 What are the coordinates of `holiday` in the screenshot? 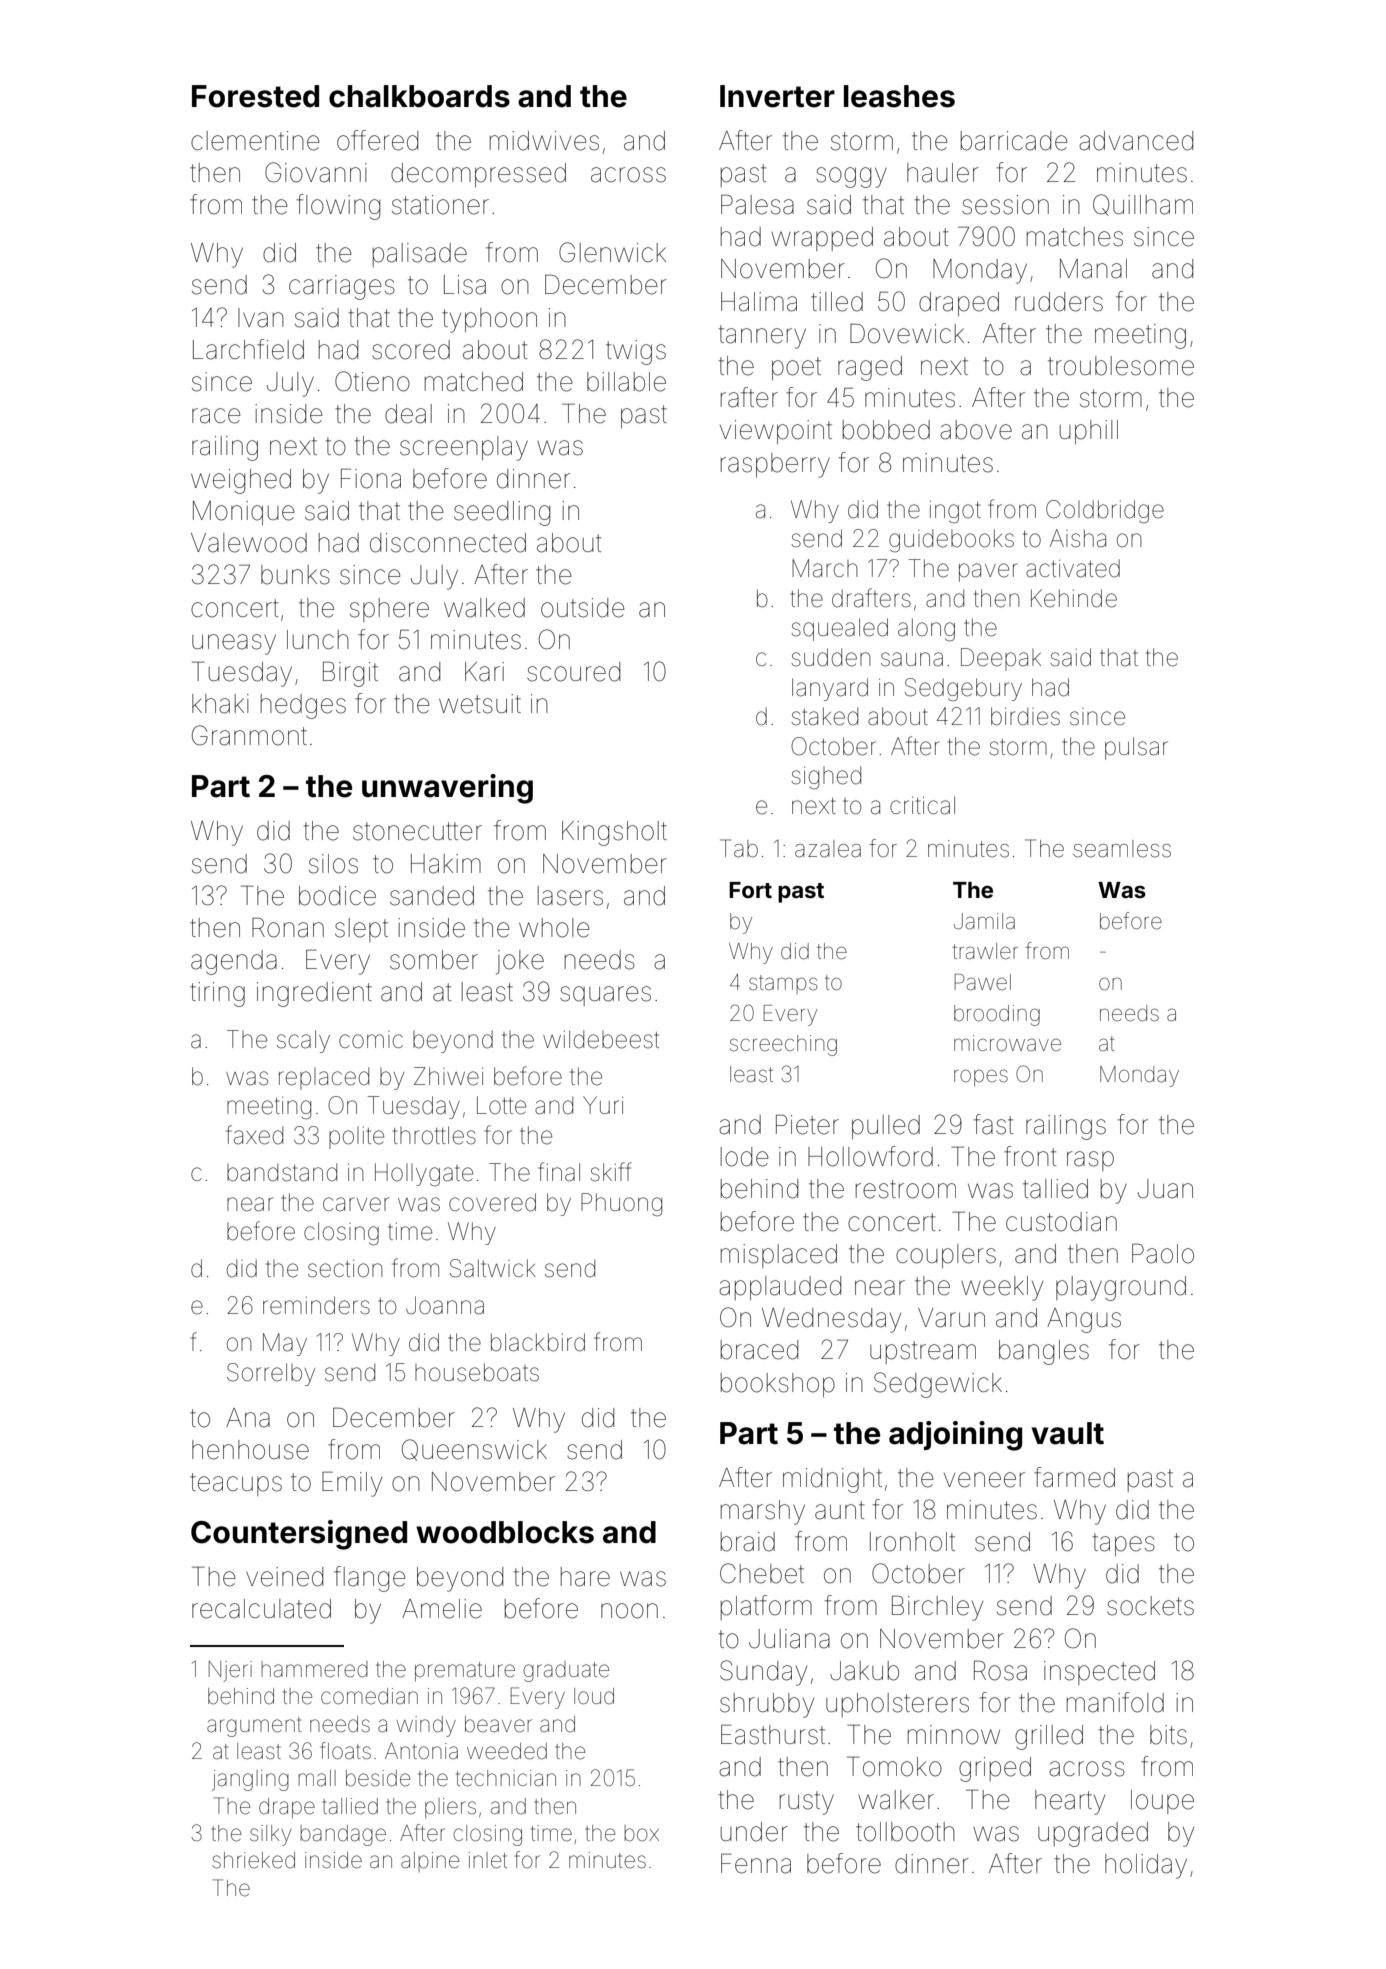 It's located at (1146, 1866).
